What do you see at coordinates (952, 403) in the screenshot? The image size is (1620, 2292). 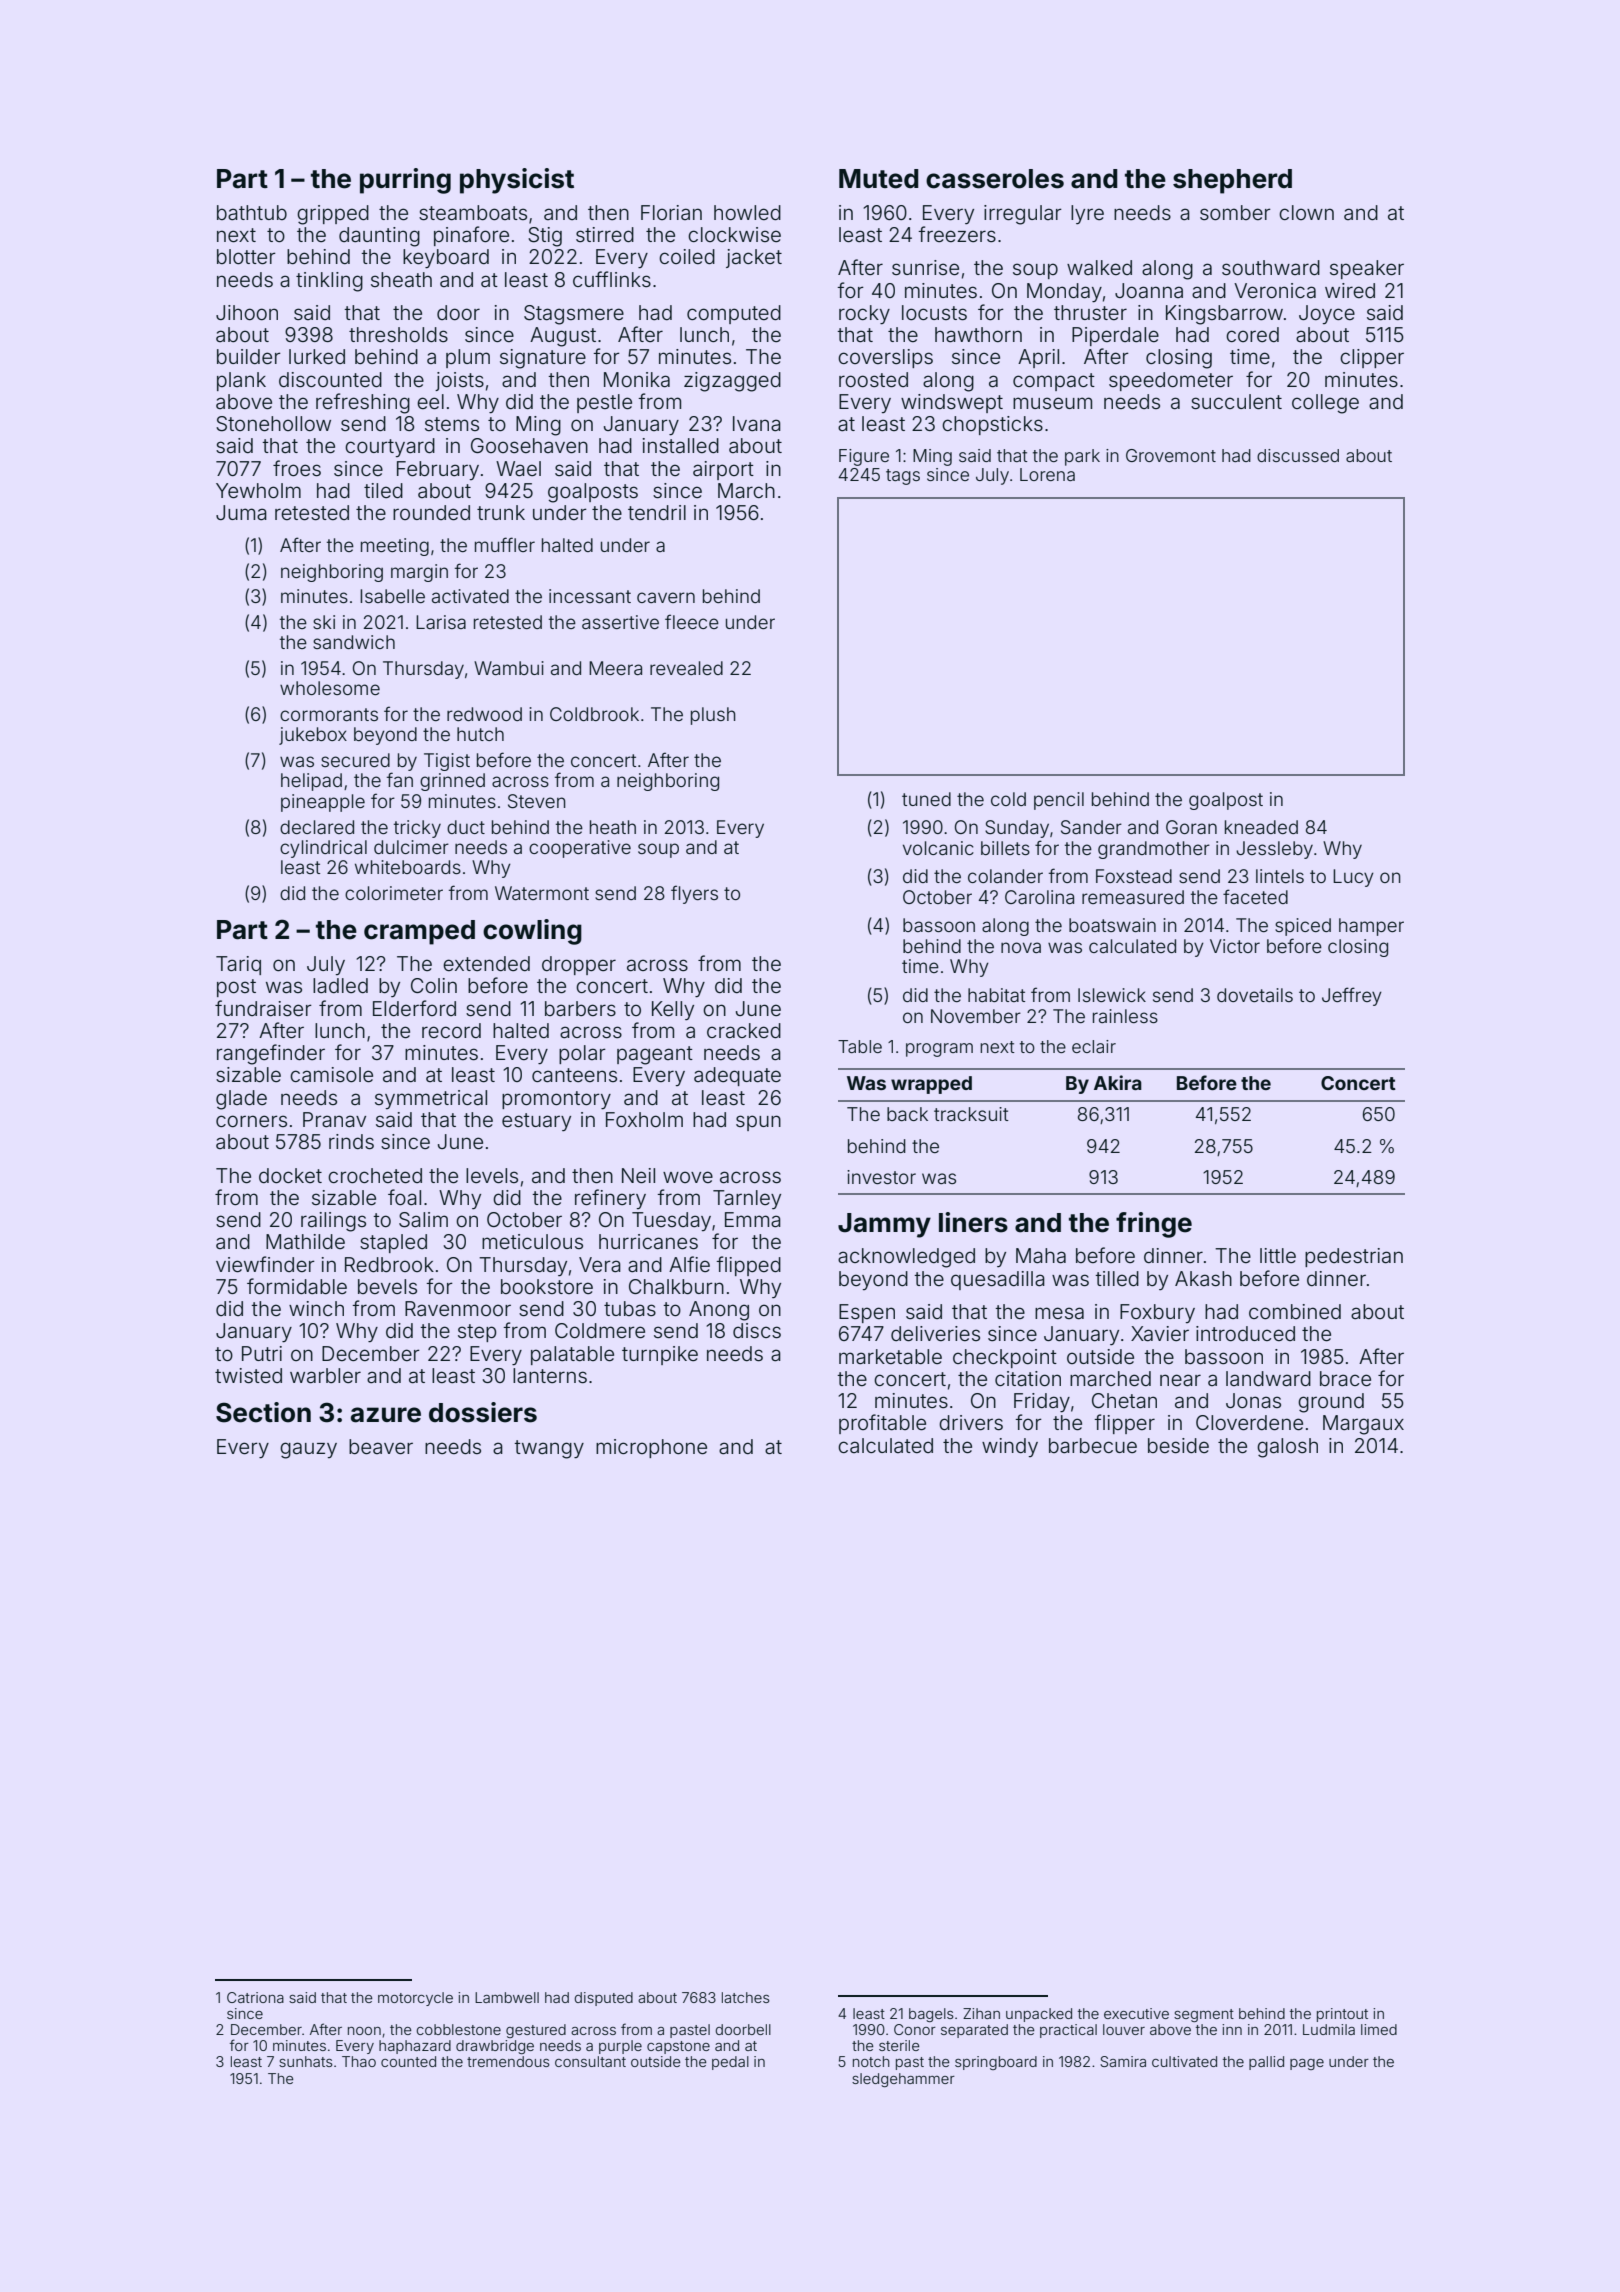 I see `windswept` at bounding box center [952, 403].
